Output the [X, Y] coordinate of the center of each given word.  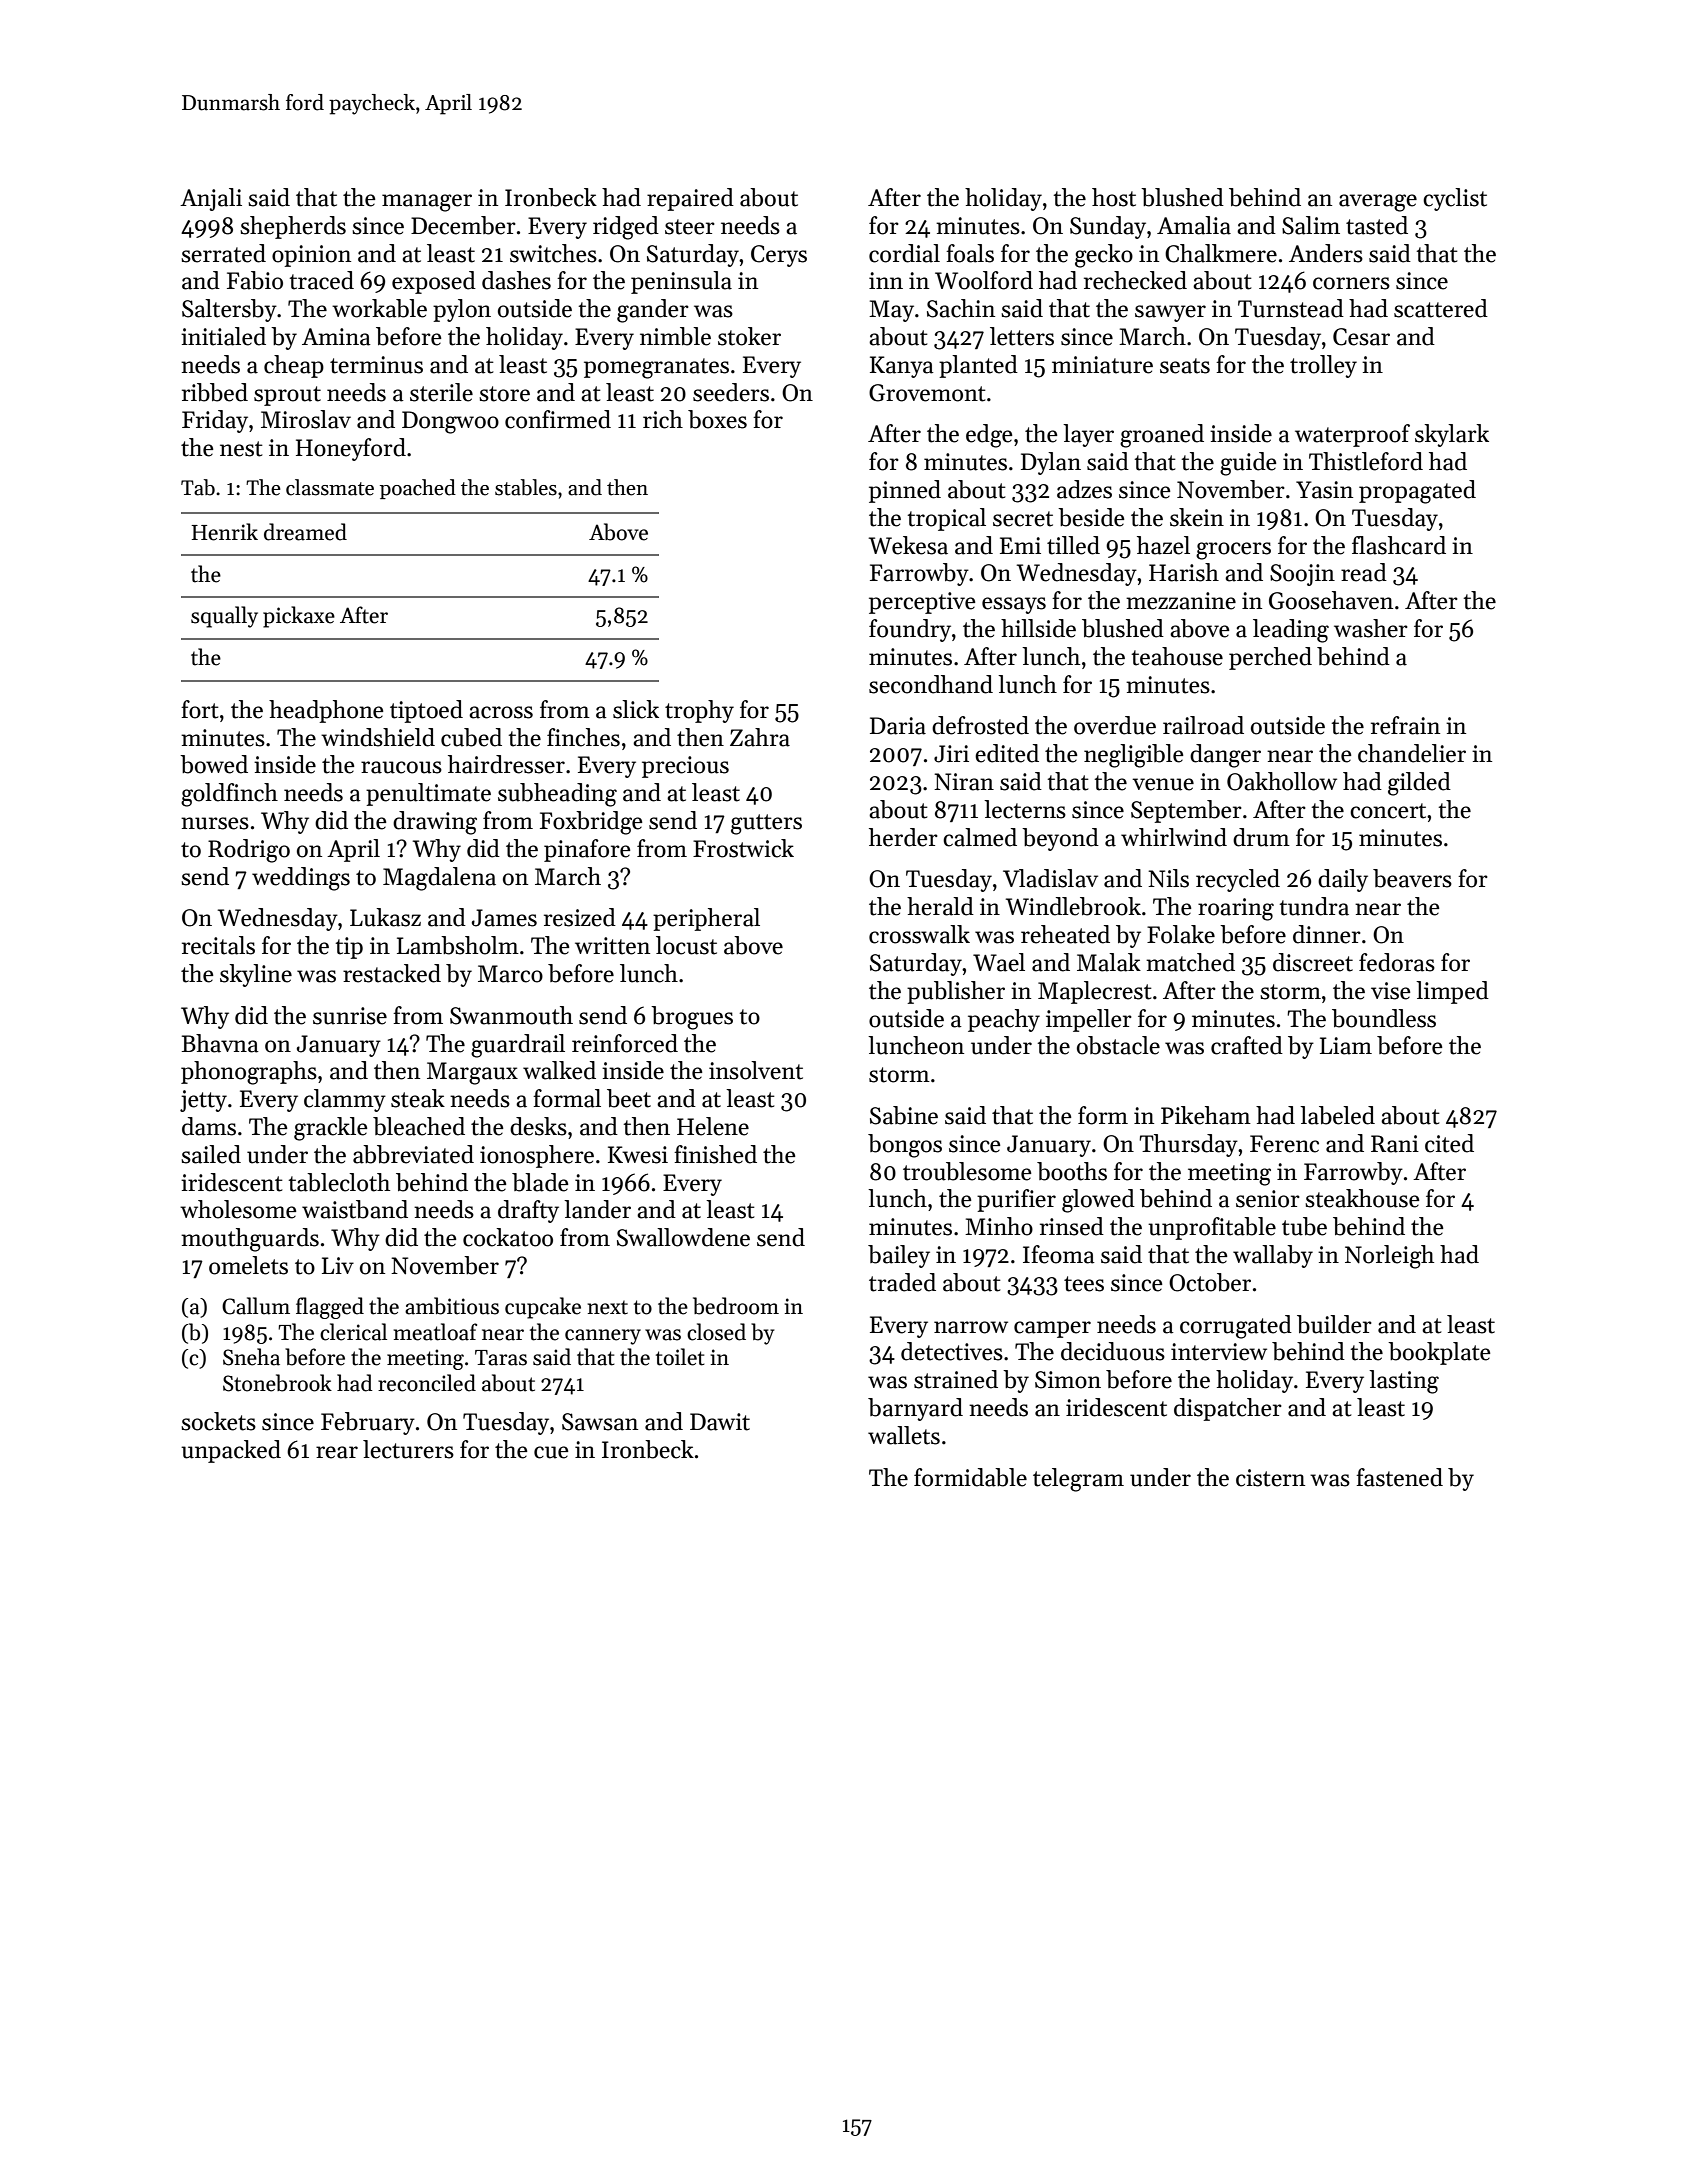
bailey [899, 1256]
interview [1219, 1352]
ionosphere [537, 1156]
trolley [1323, 366]
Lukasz [385, 917]
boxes [717, 419]
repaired [690, 199]
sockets [218, 1421]
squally [224, 617]
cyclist [1455, 199]
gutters [766, 824]
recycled [1238, 880]
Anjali [211, 199]
